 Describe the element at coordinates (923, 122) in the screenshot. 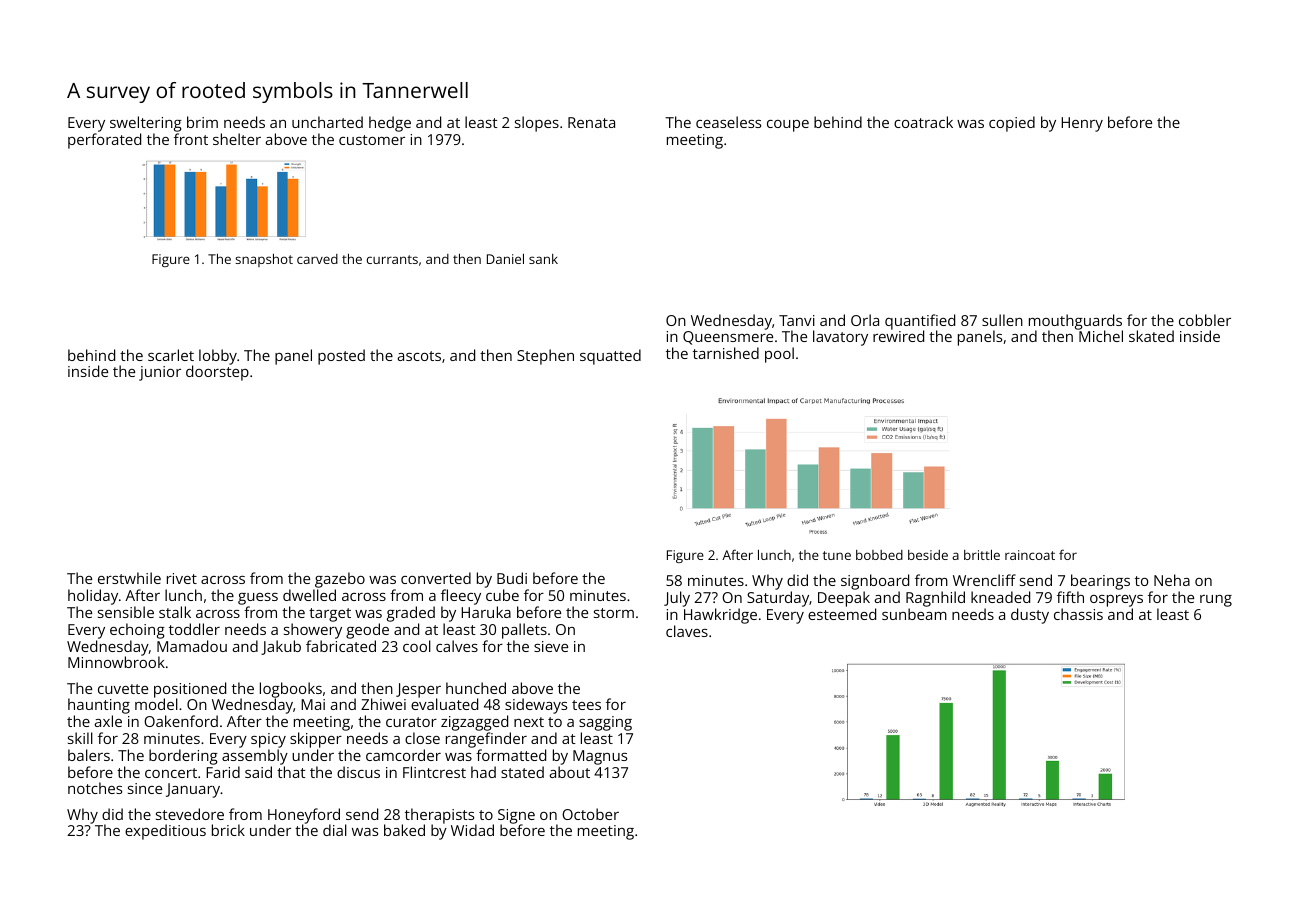

I see `coatrack` at that location.
